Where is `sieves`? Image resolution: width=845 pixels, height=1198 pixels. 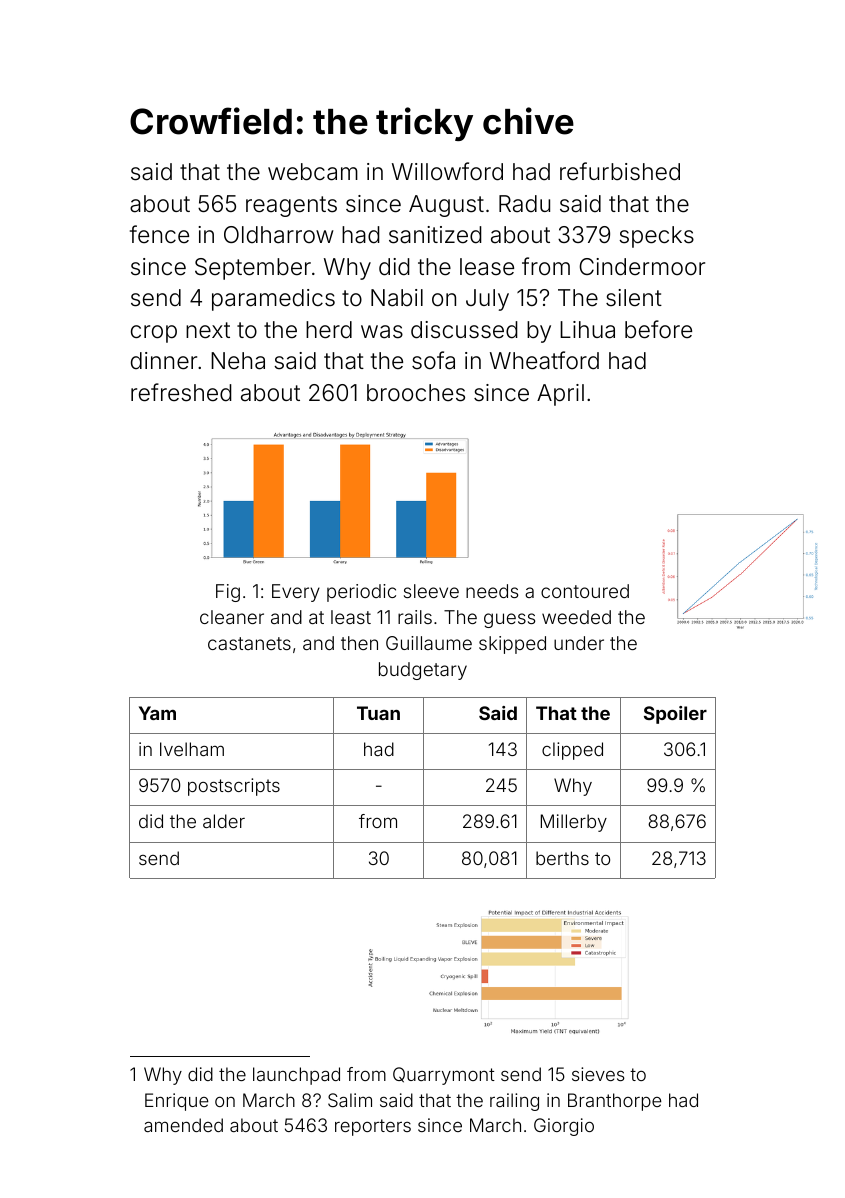
sieves is located at coordinates (598, 1074).
